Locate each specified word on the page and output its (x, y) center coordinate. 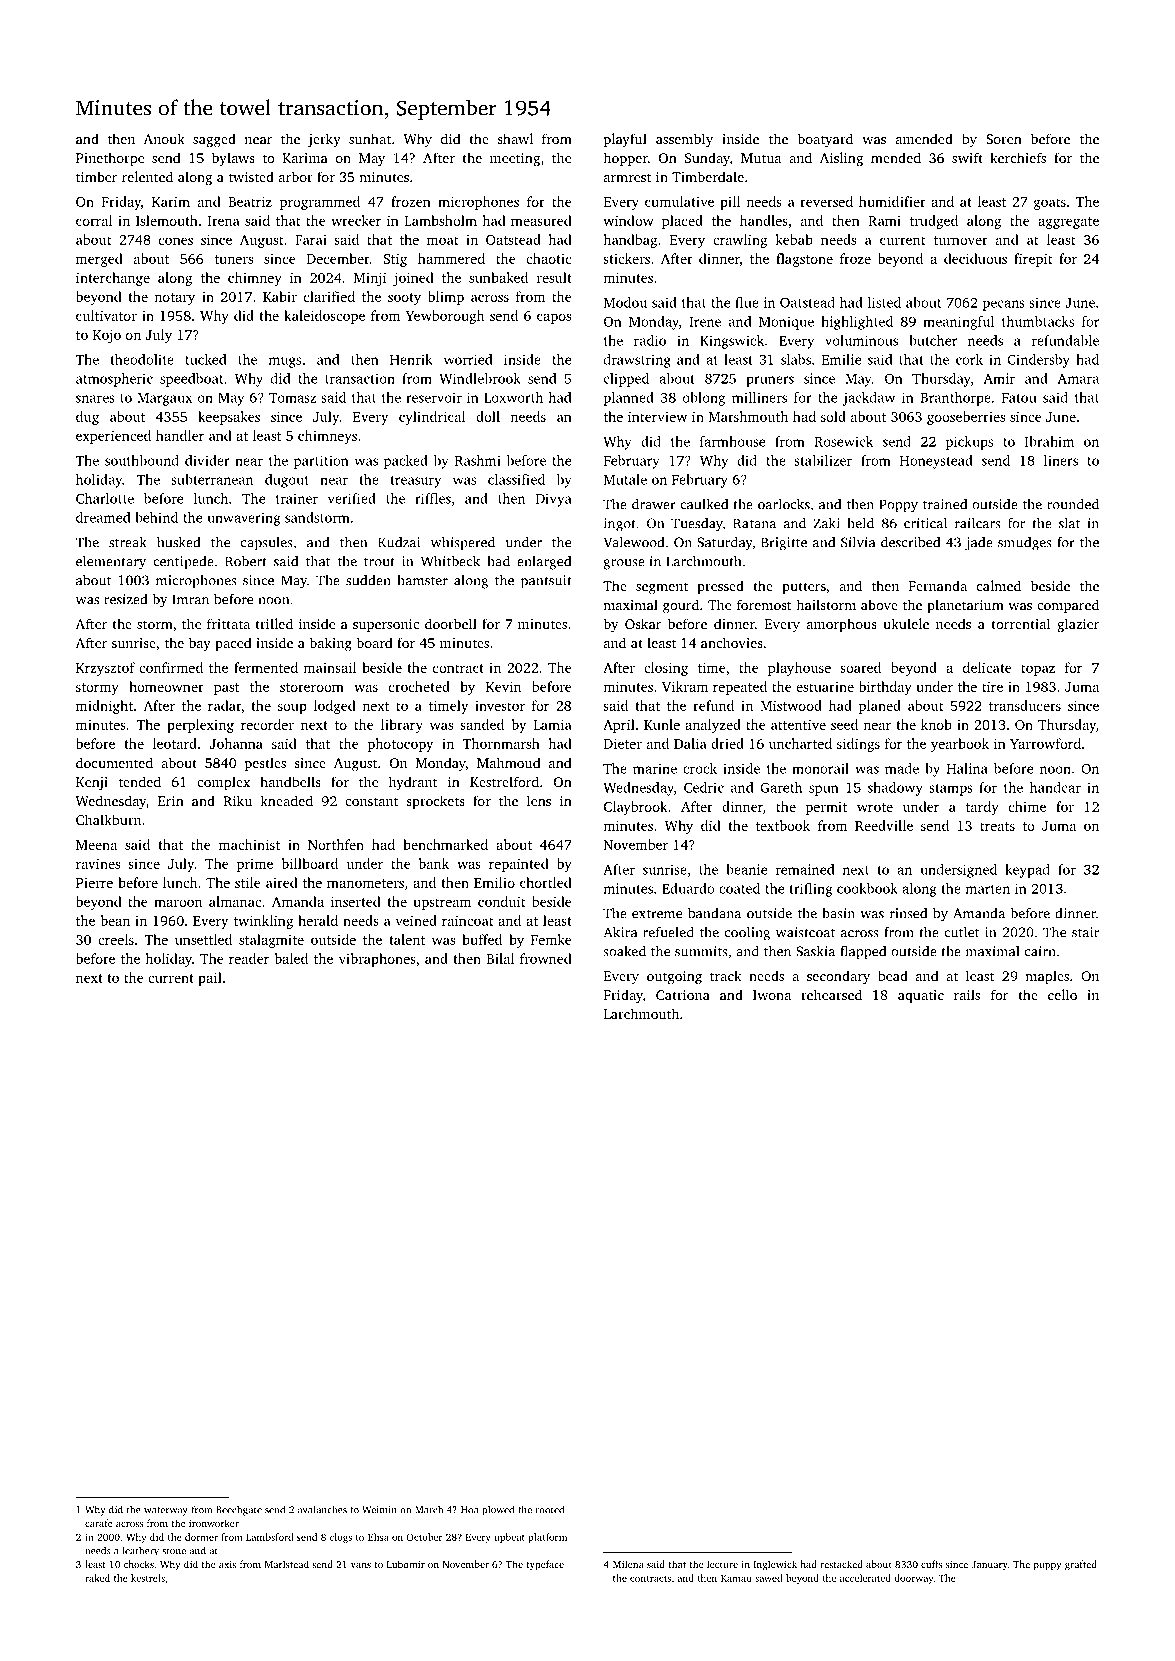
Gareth (781, 787)
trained (945, 504)
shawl (515, 138)
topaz (1038, 670)
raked (97, 1578)
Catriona (683, 995)
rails (967, 994)
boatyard (825, 140)
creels (116, 939)
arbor (296, 176)
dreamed (103, 517)
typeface (545, 1565)
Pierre (94, 883)
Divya (554, 500)
